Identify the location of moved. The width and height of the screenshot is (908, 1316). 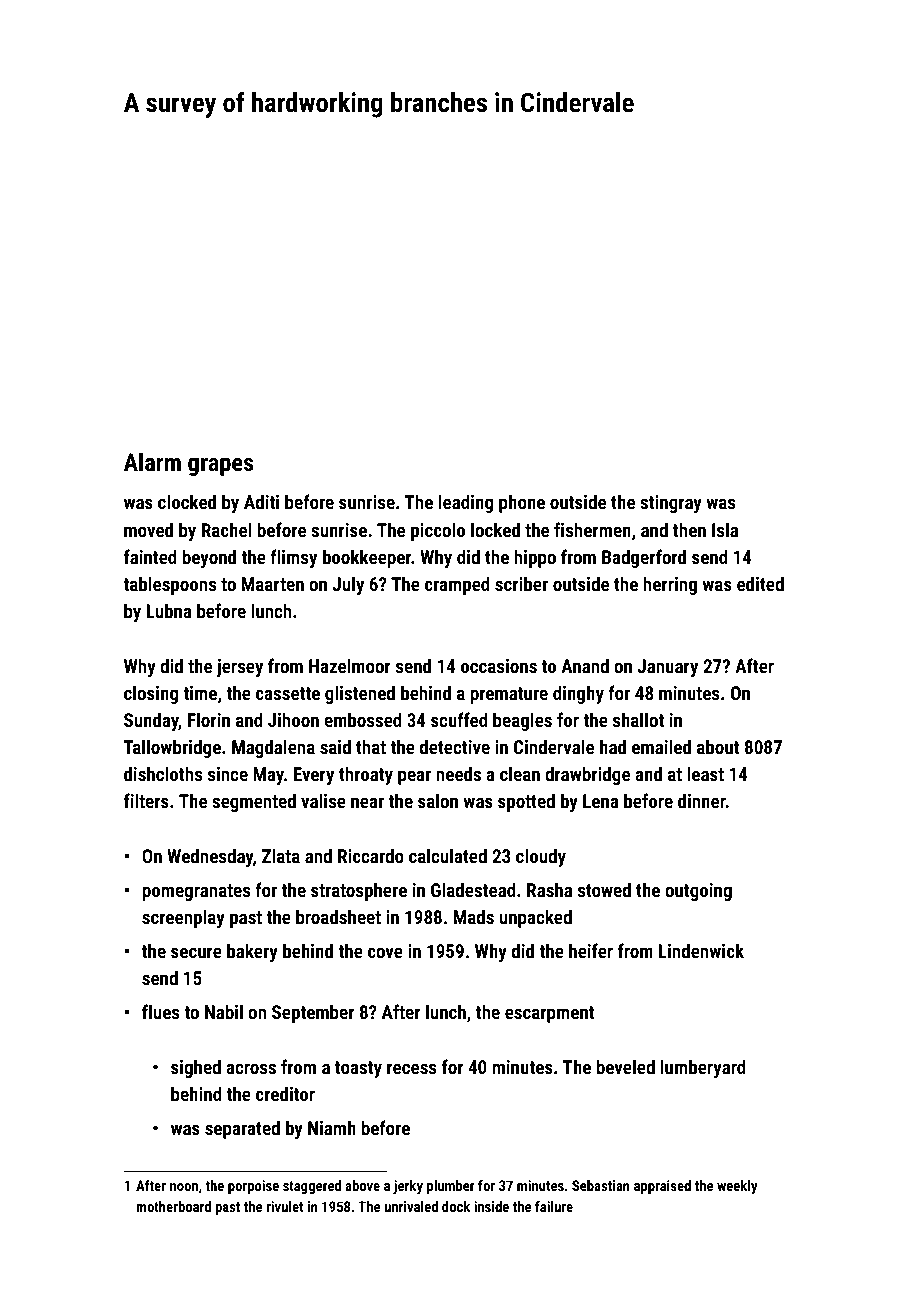
(148, 529).
